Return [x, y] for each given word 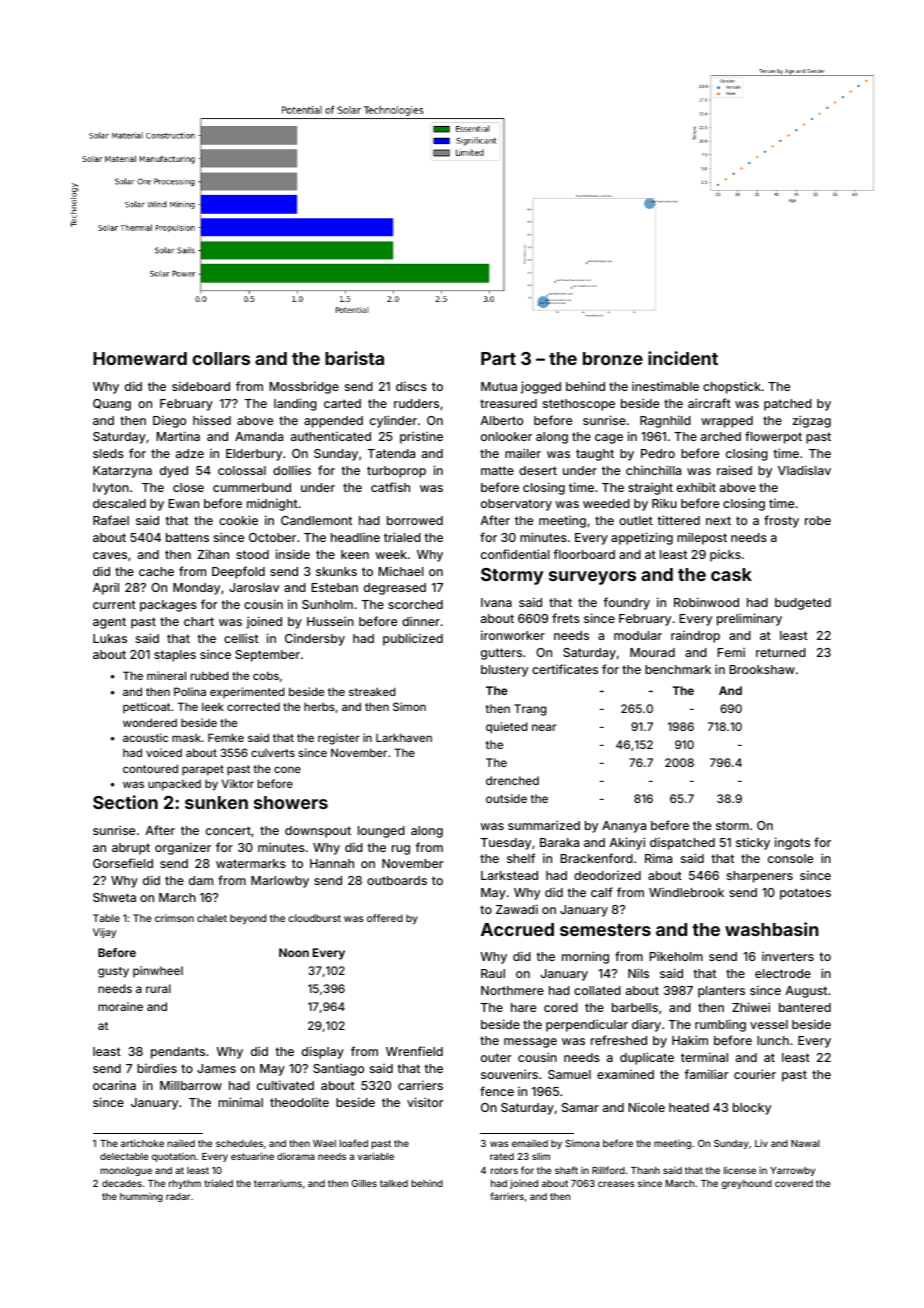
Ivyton [111, 489]
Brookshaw [762, 669]
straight [650, 489]
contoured [150, 768]
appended [333, 422]
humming [141, 1197]
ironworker [513, 635]
